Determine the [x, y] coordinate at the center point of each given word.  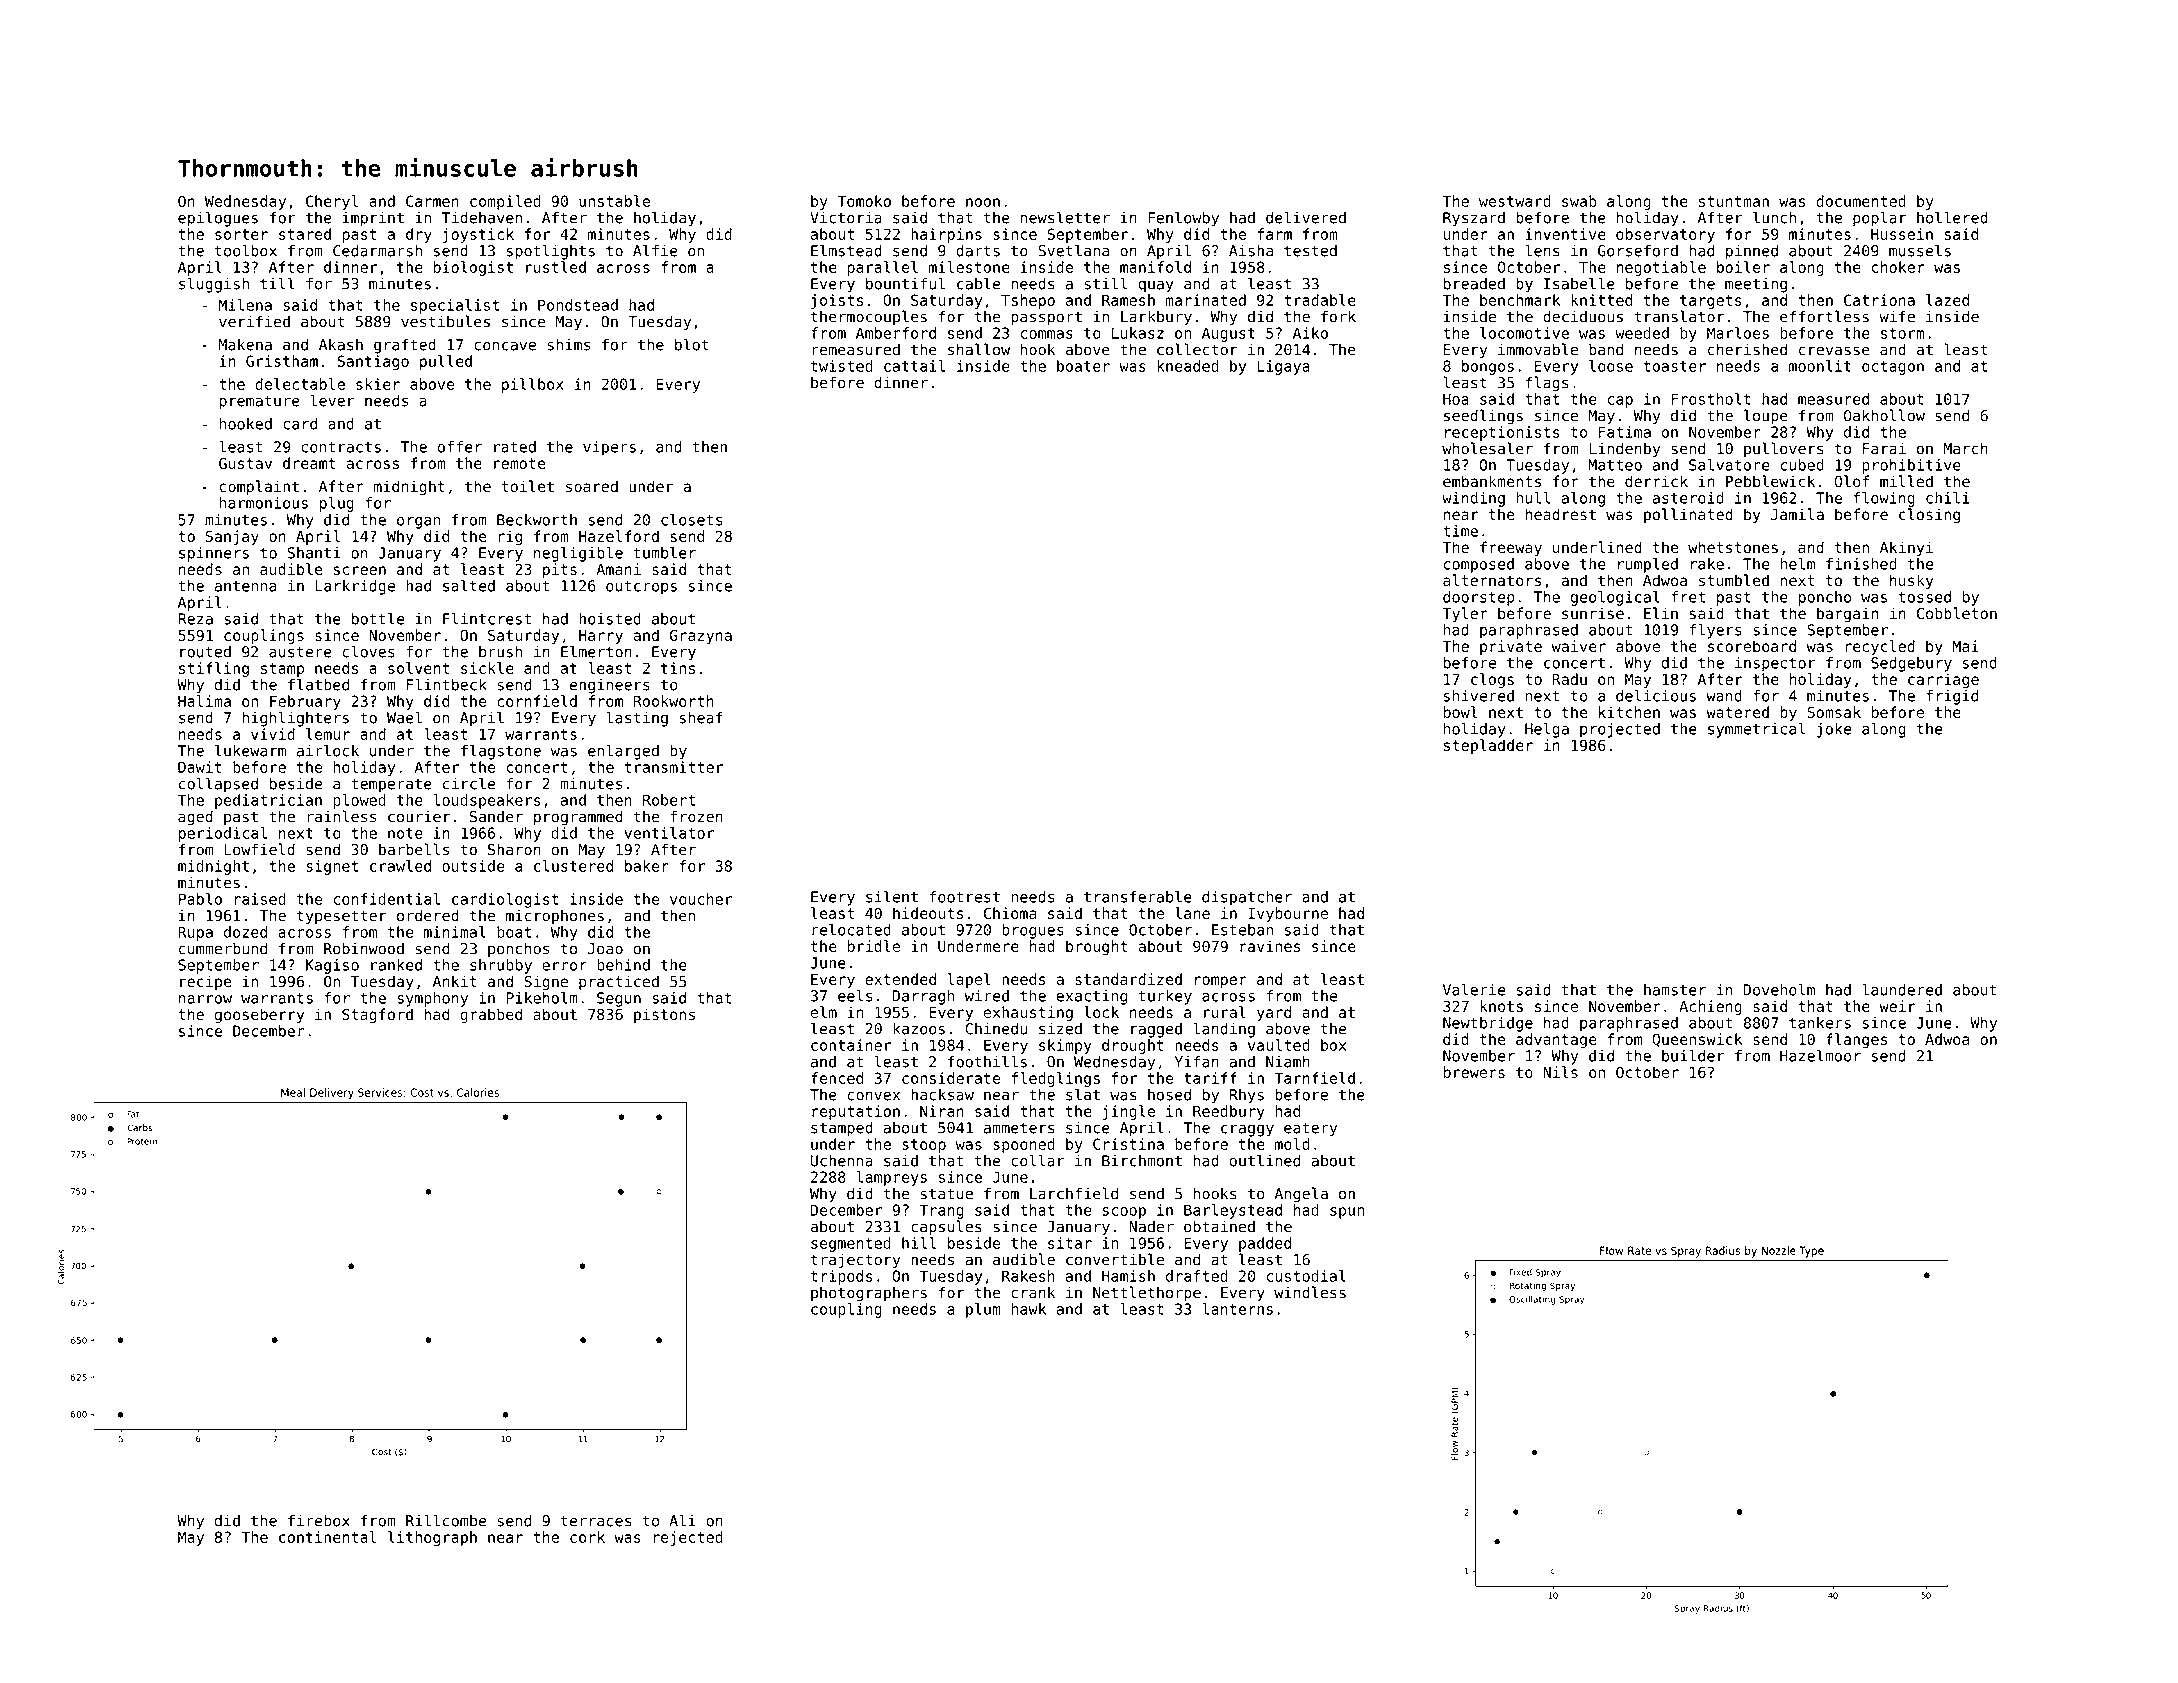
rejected [688, 1538]
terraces [596, 1521]
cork [587, 1537]
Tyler [1465, 614]
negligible [578, 554]
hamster [1675, 990]
